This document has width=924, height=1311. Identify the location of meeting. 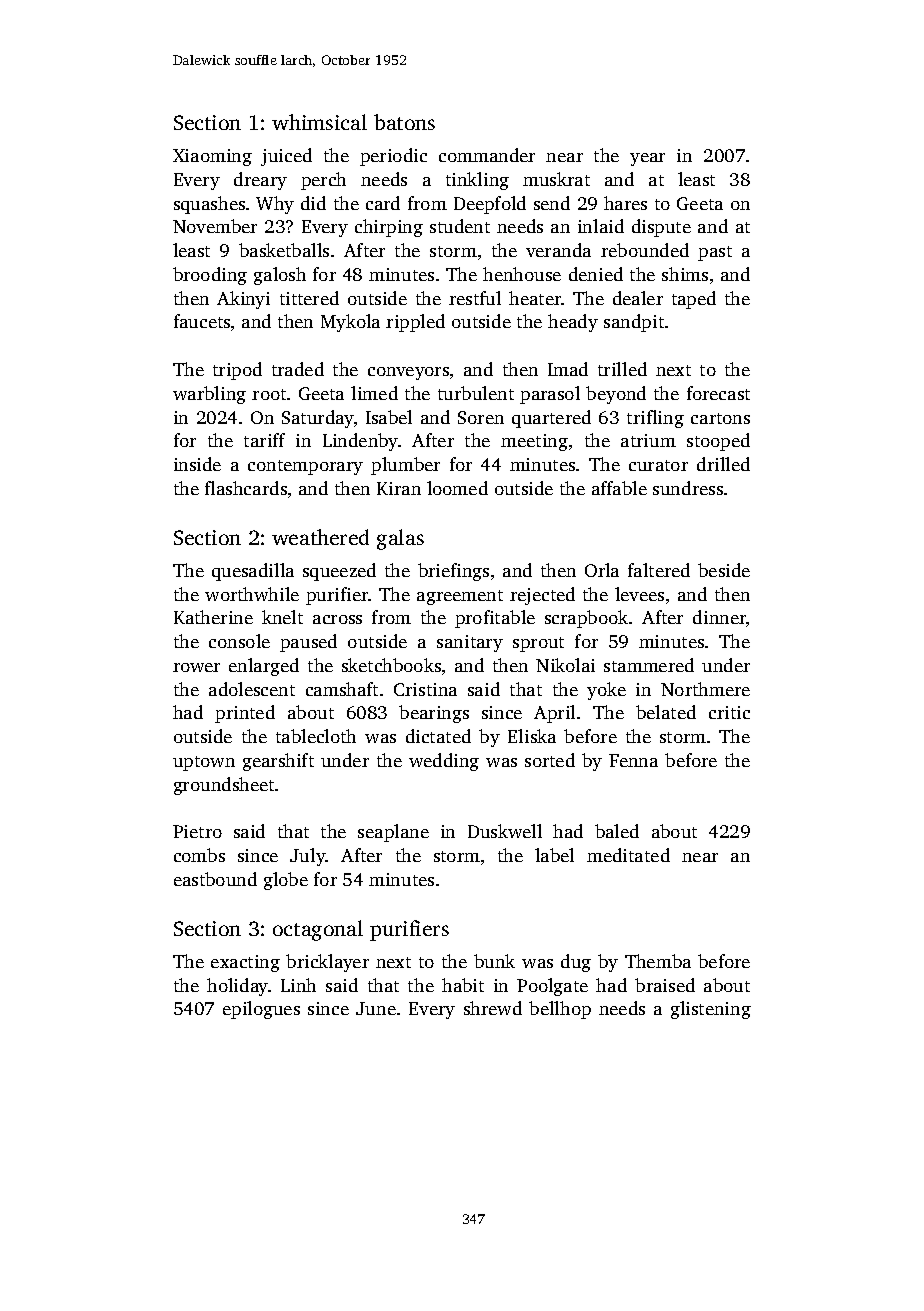
(534, 442).
